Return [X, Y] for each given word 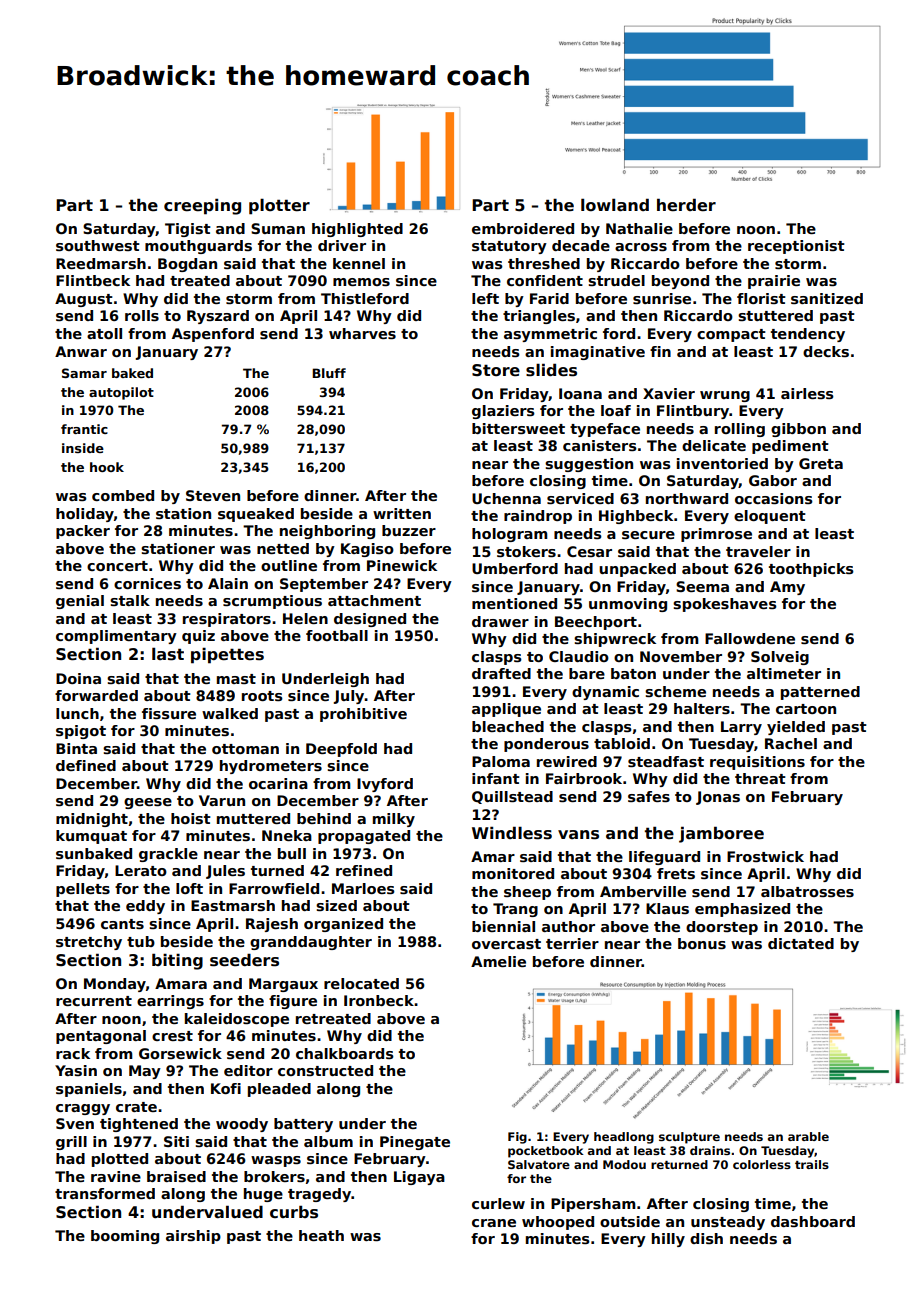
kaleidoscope [237, 1020]
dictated [801, 943]
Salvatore [539, 1164]
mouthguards [198, 247]
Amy [787, 588]
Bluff [329, 373]
